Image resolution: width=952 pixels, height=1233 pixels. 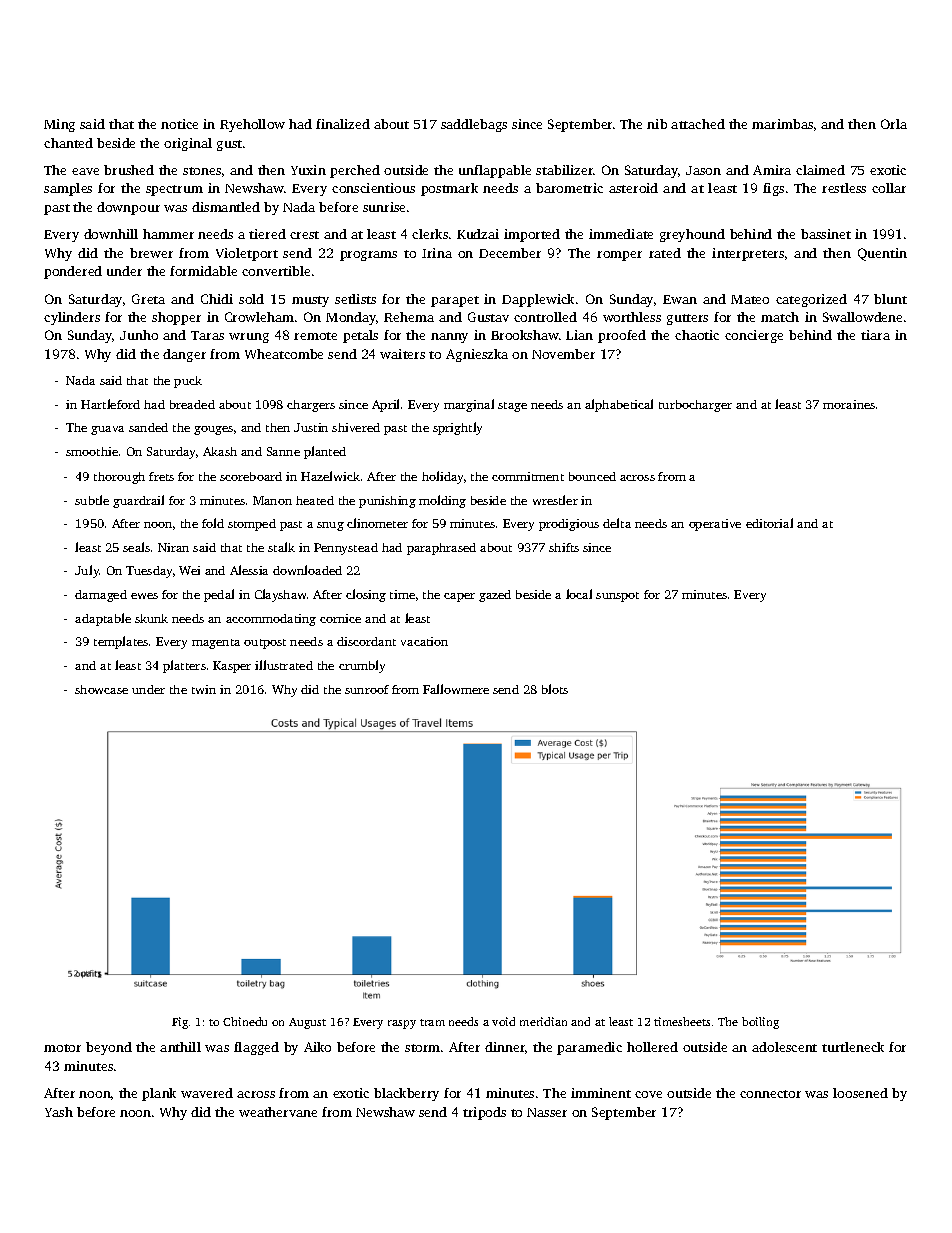 I want to click on boiling, so click(x=760, y=1023).
